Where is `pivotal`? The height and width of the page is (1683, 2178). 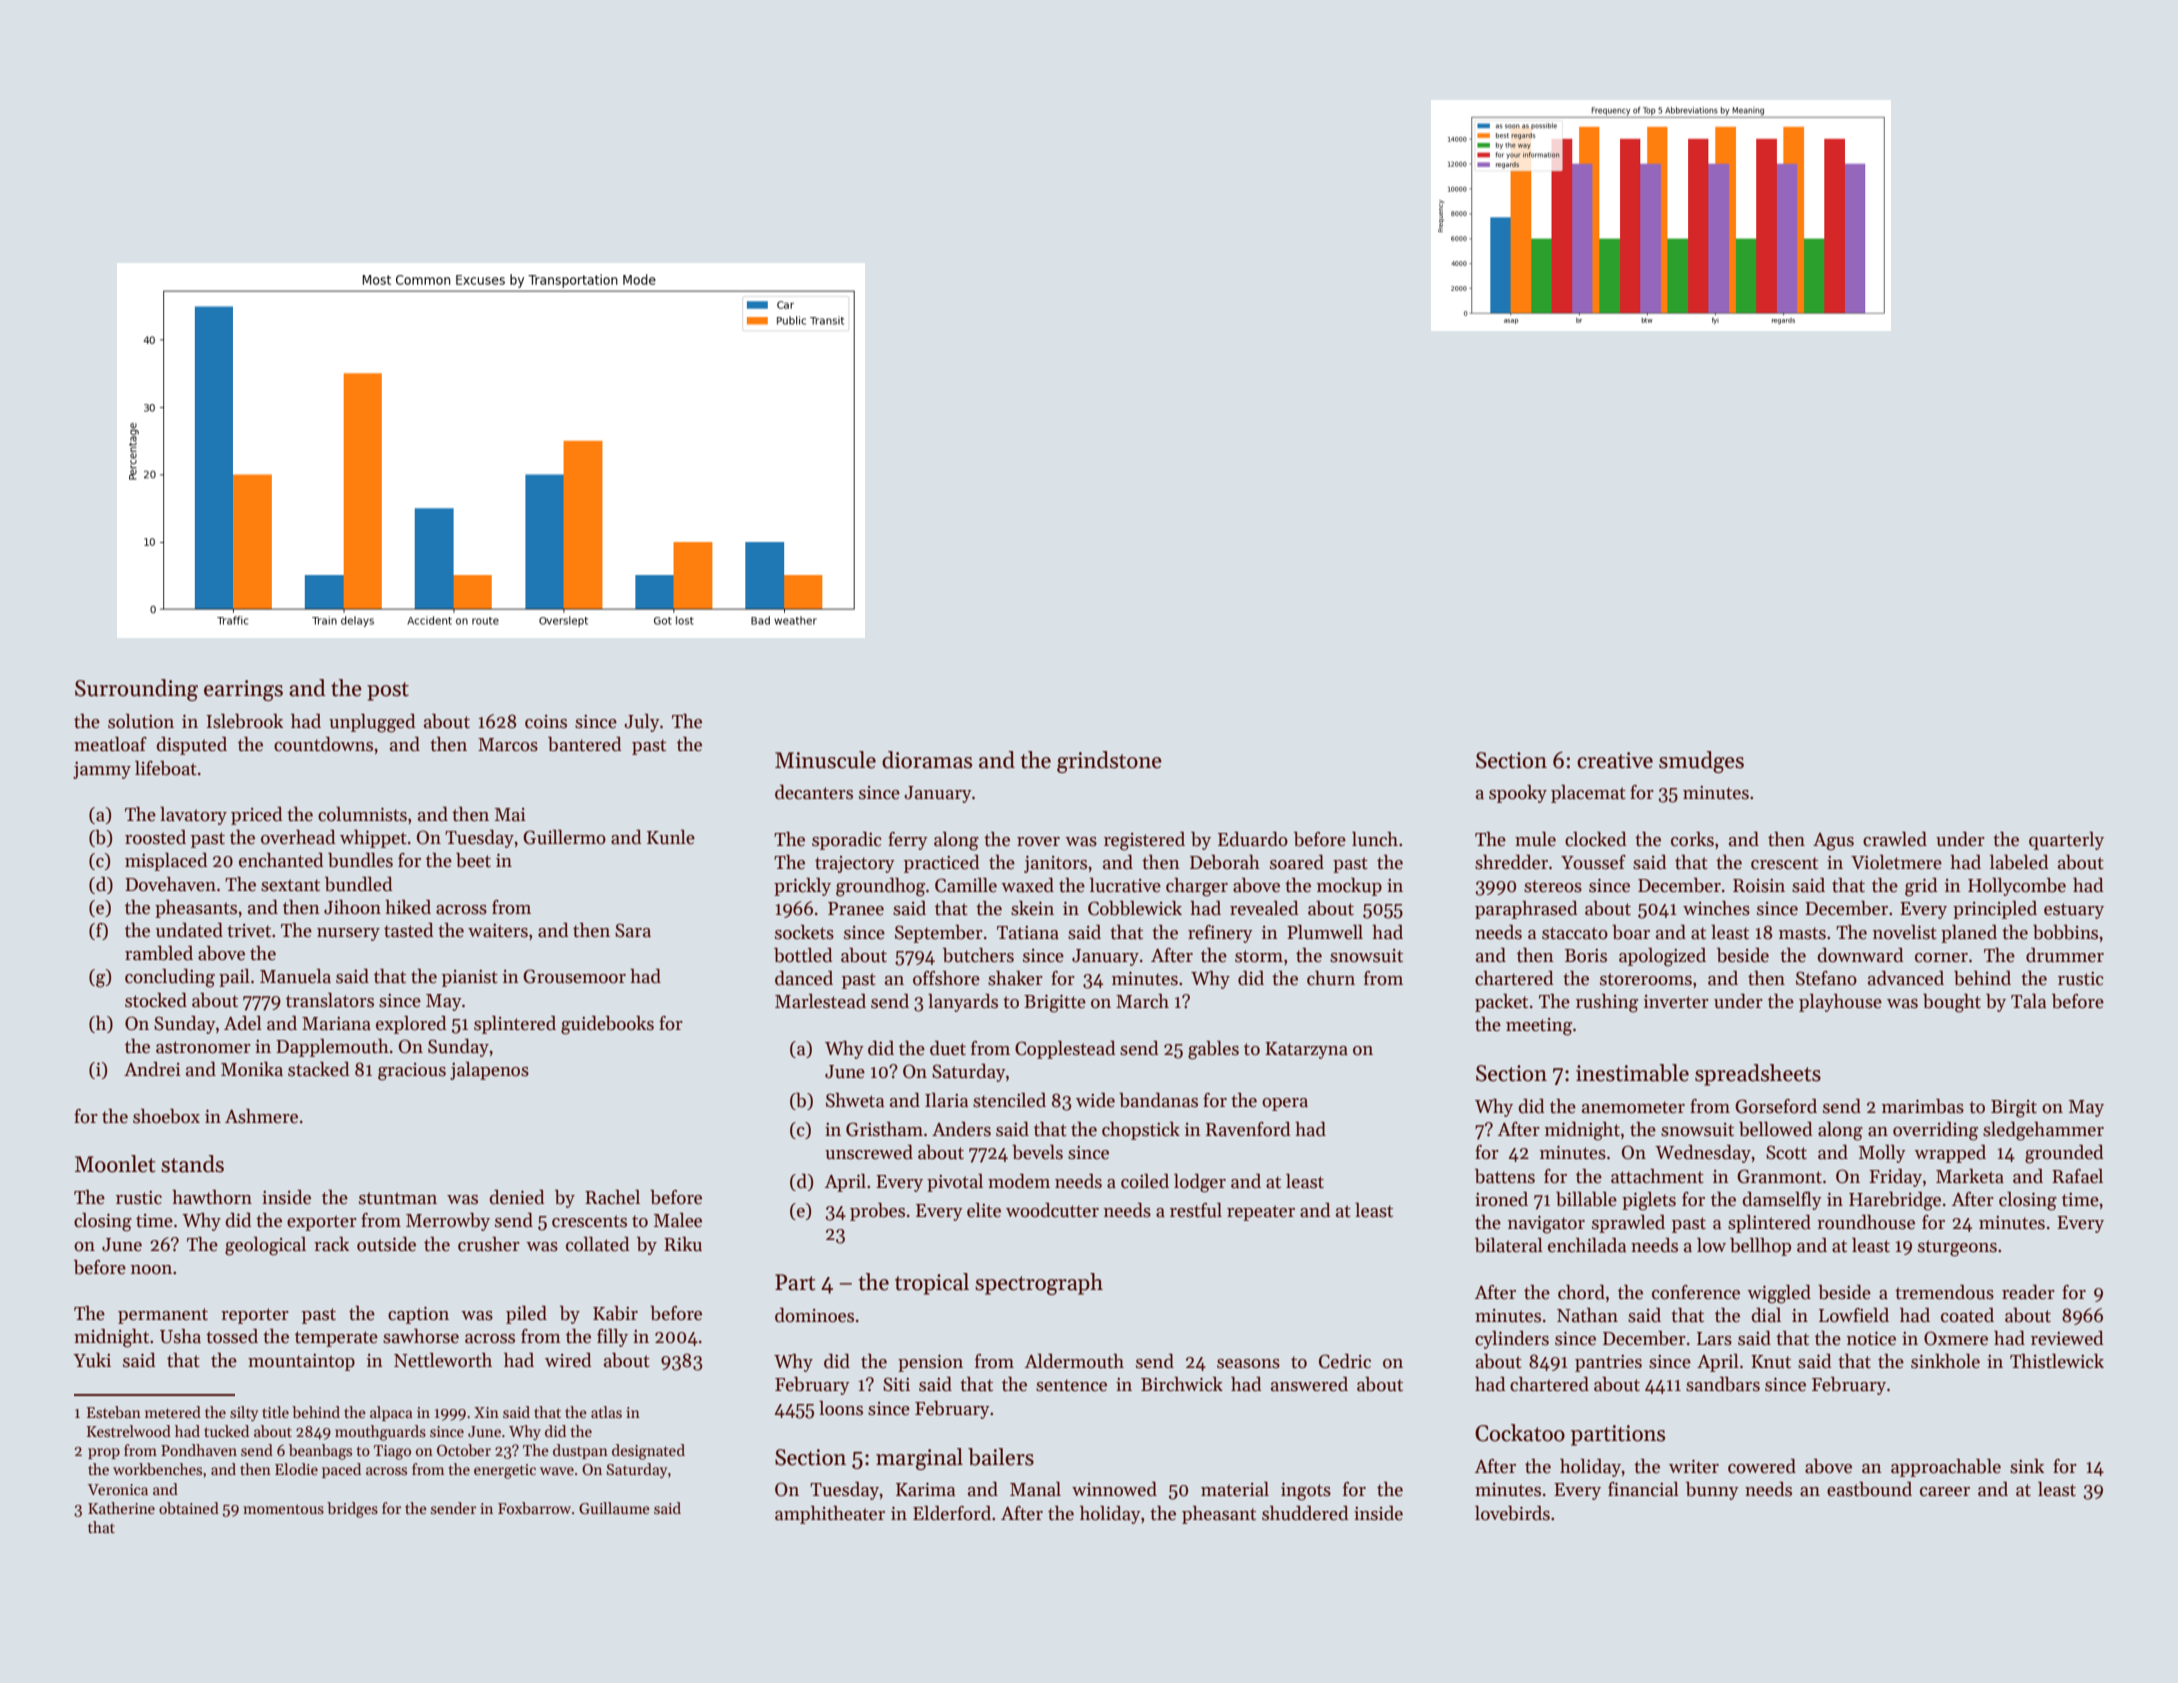 pivotal is located at coordinates (955, 1182).
